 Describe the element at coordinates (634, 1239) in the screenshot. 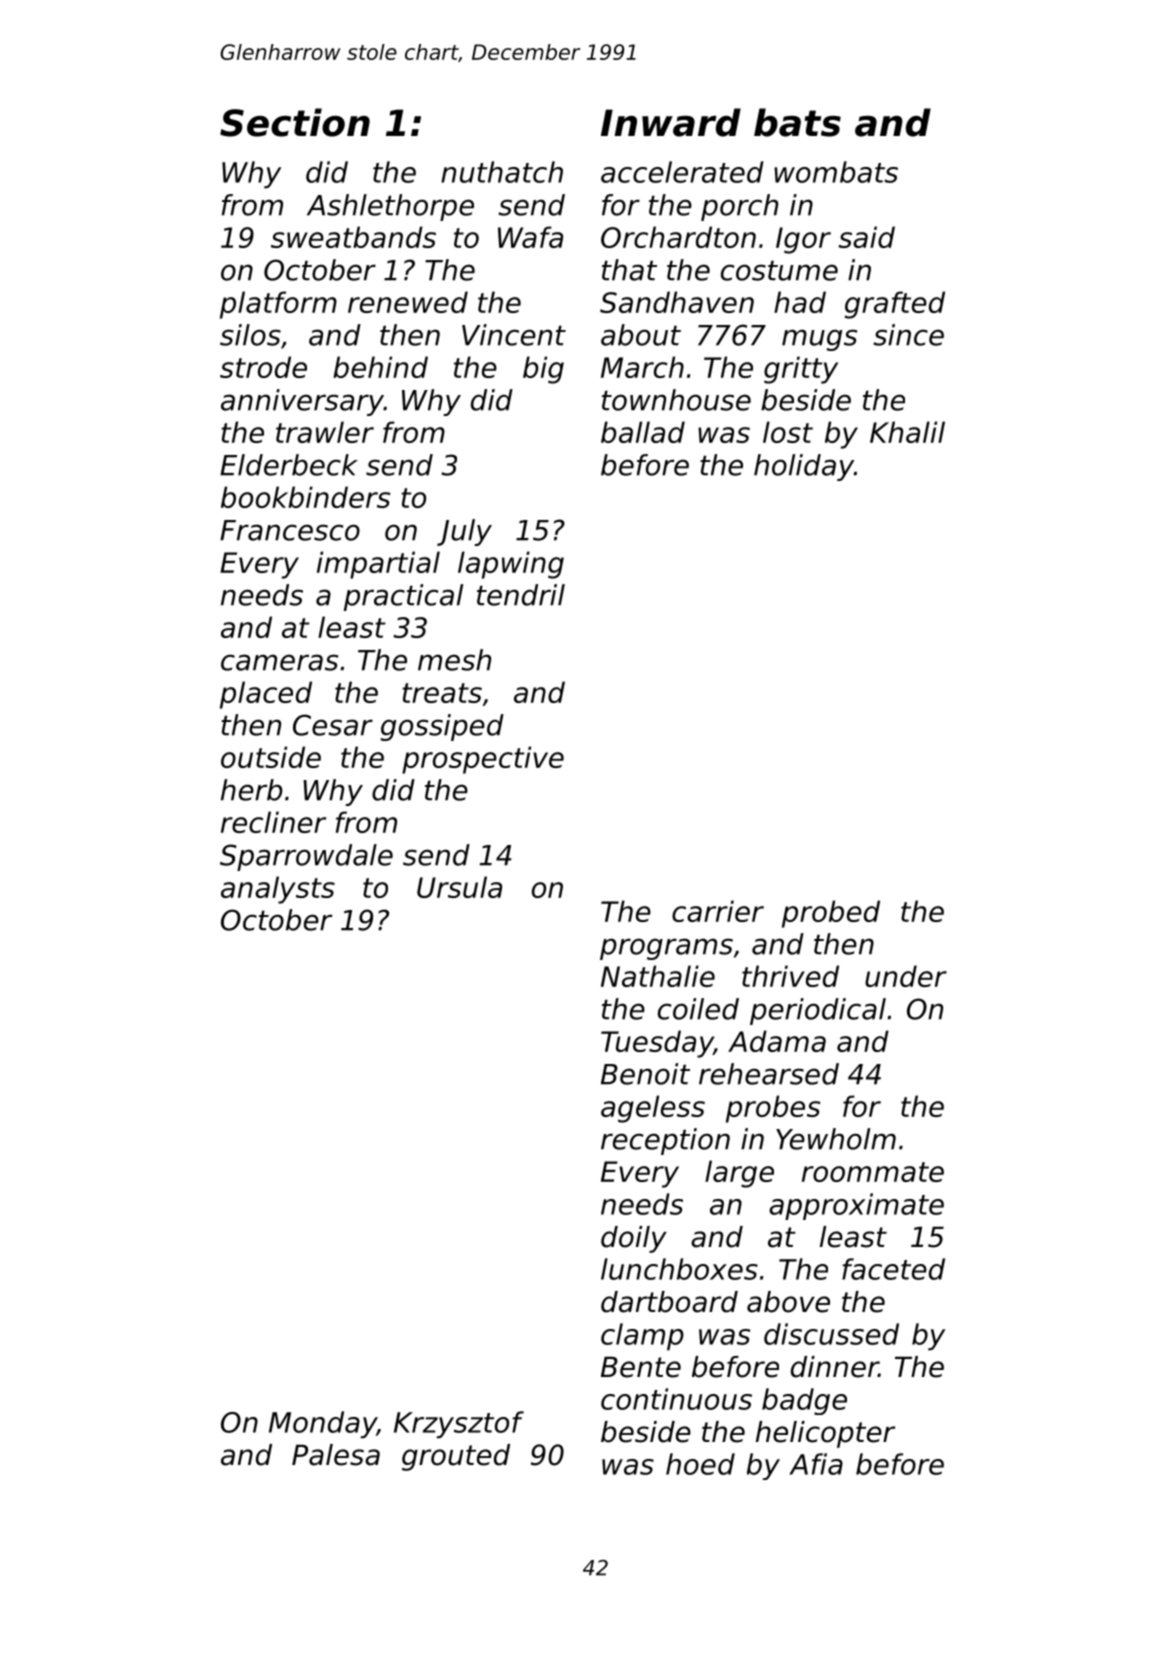

I see `doily` at that location.
